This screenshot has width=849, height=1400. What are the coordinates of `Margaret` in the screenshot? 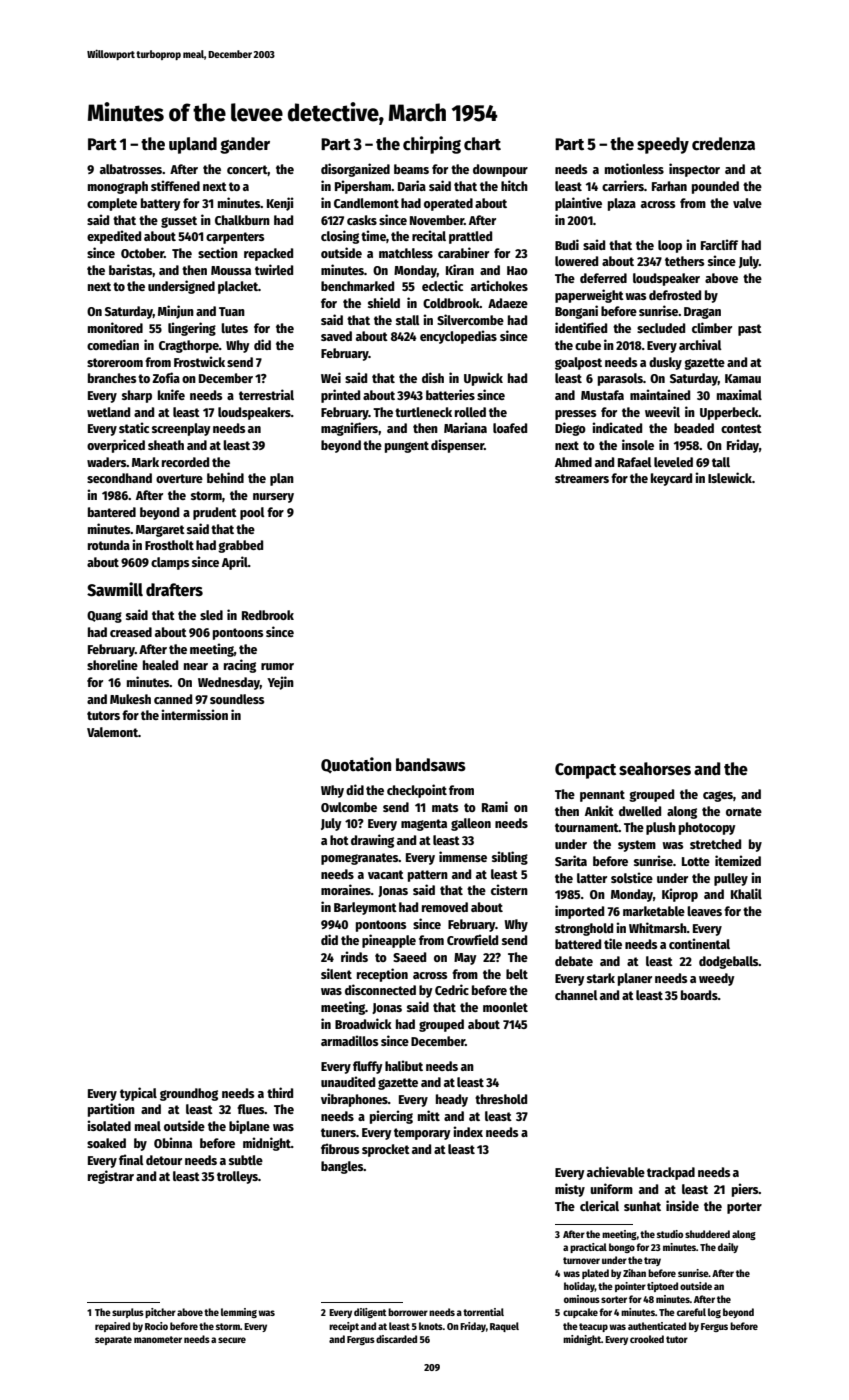 It's located at (160, 531).
